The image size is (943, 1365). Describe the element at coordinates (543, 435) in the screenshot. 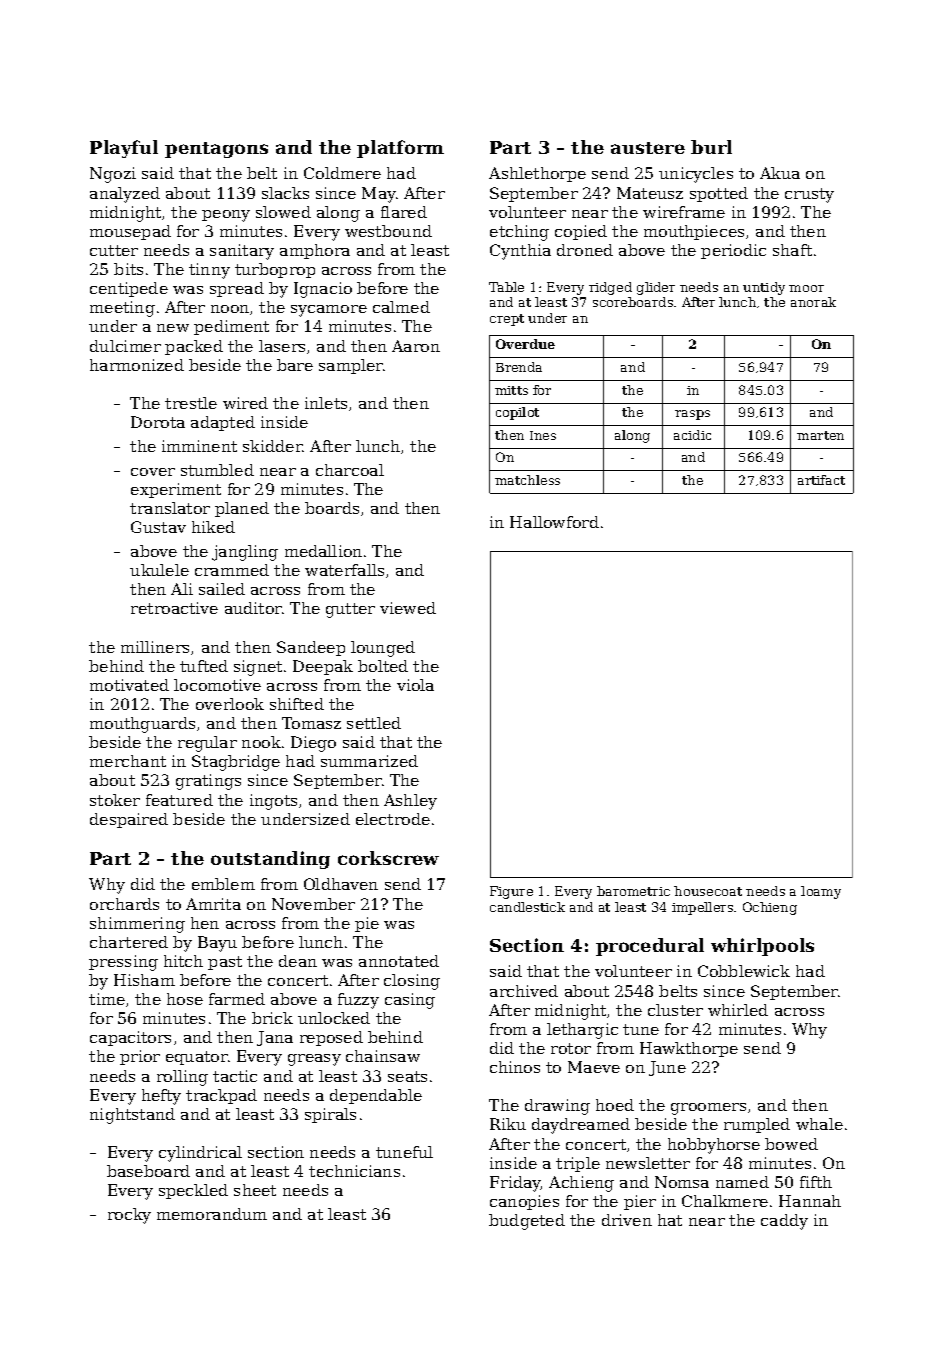

I see `Ines` at that location.
